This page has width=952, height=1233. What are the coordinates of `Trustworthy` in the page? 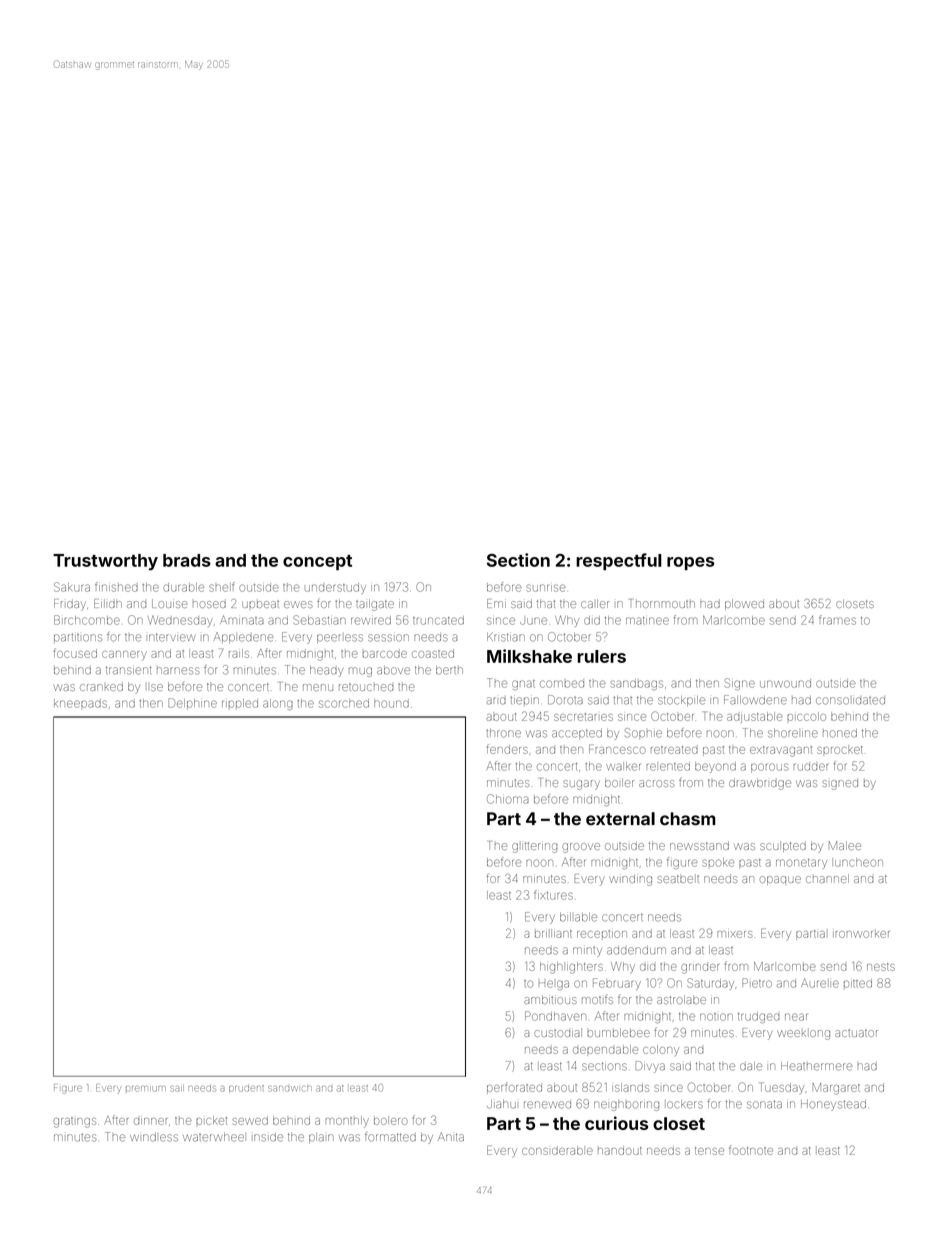 It's located at (105, 562).
